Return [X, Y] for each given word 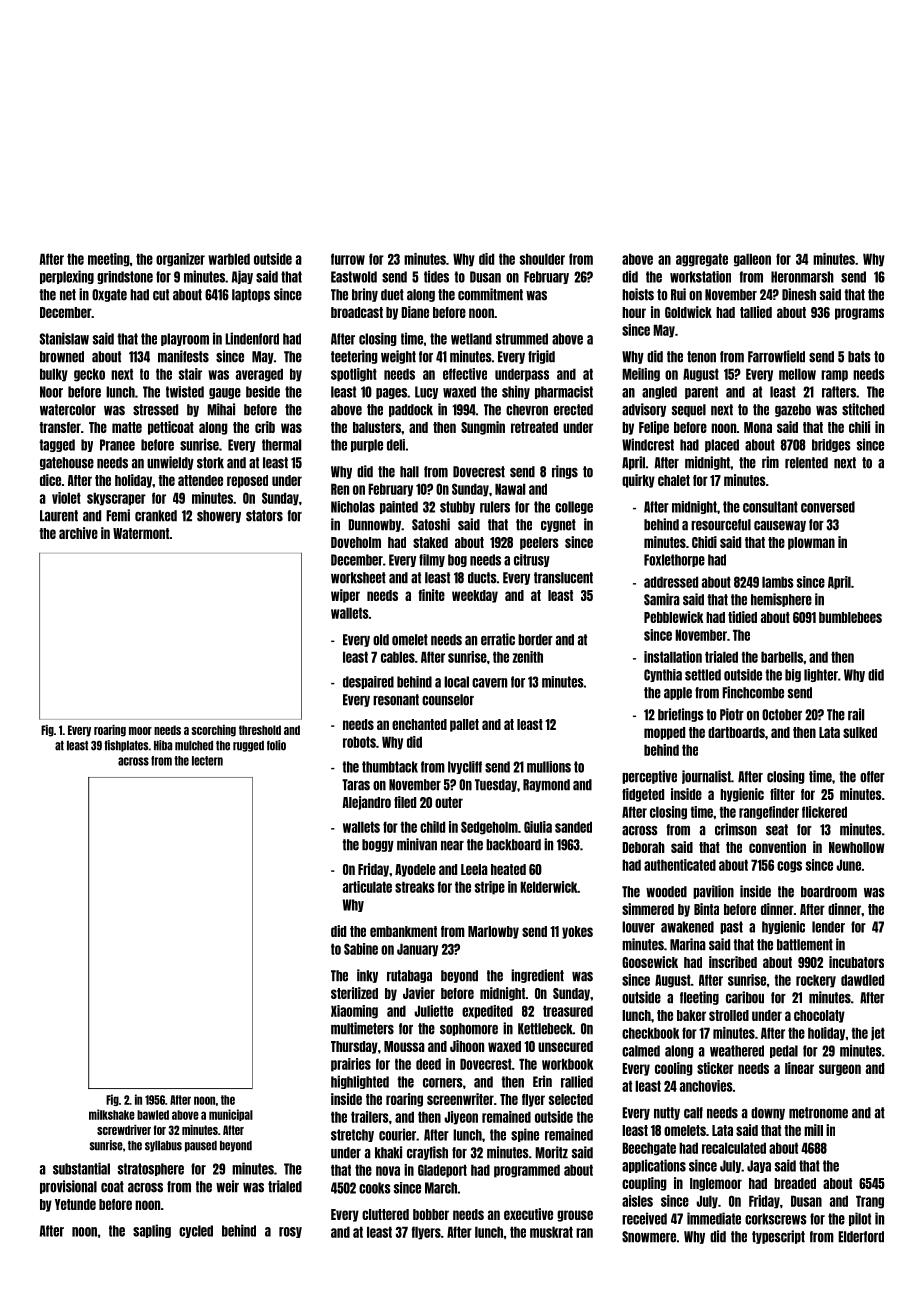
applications [654, 1166]
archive [78, 533]
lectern [207, 761]
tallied [756, 312]
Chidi [704, 542]
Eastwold [354, 277]
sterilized [354, 993]
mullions [549, 767]
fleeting [699, 998]
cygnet [558, 525]
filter [782, 794]
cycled [196, 1231]
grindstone [125, 277]
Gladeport [442, 1171]
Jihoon [467, 1046]
